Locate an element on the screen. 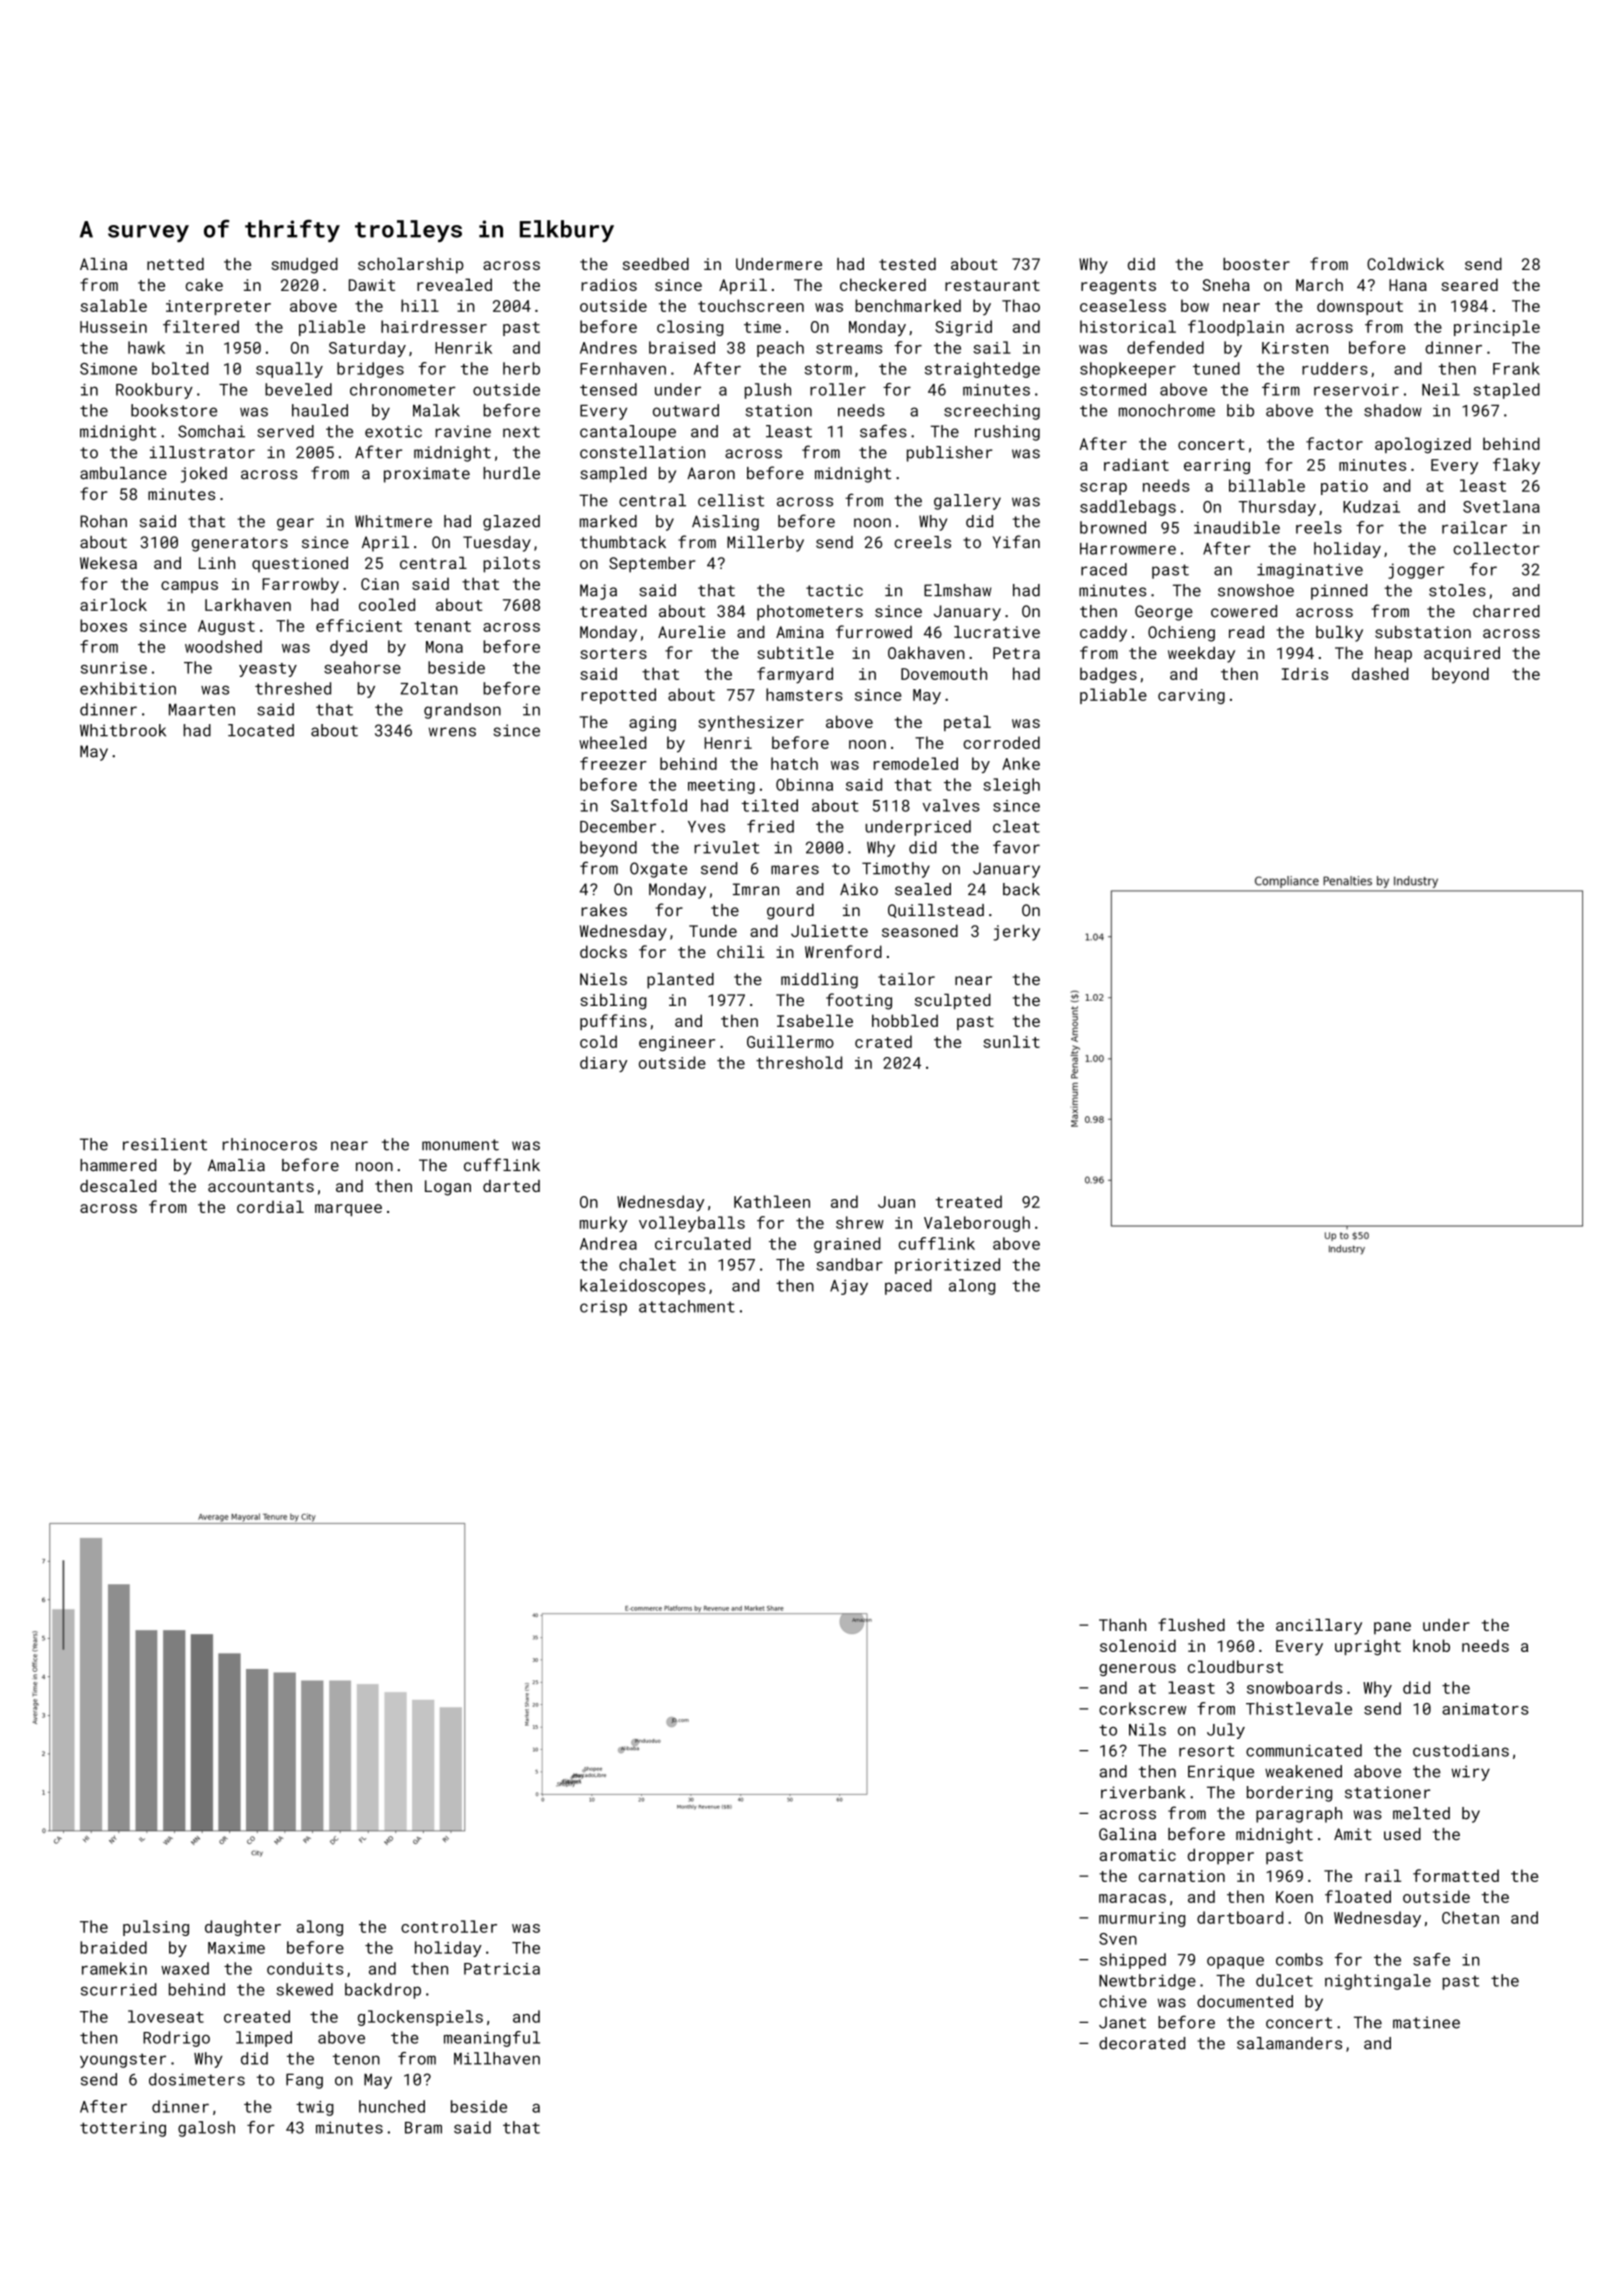  aromatic is located at coordinates (1137, 1855).
